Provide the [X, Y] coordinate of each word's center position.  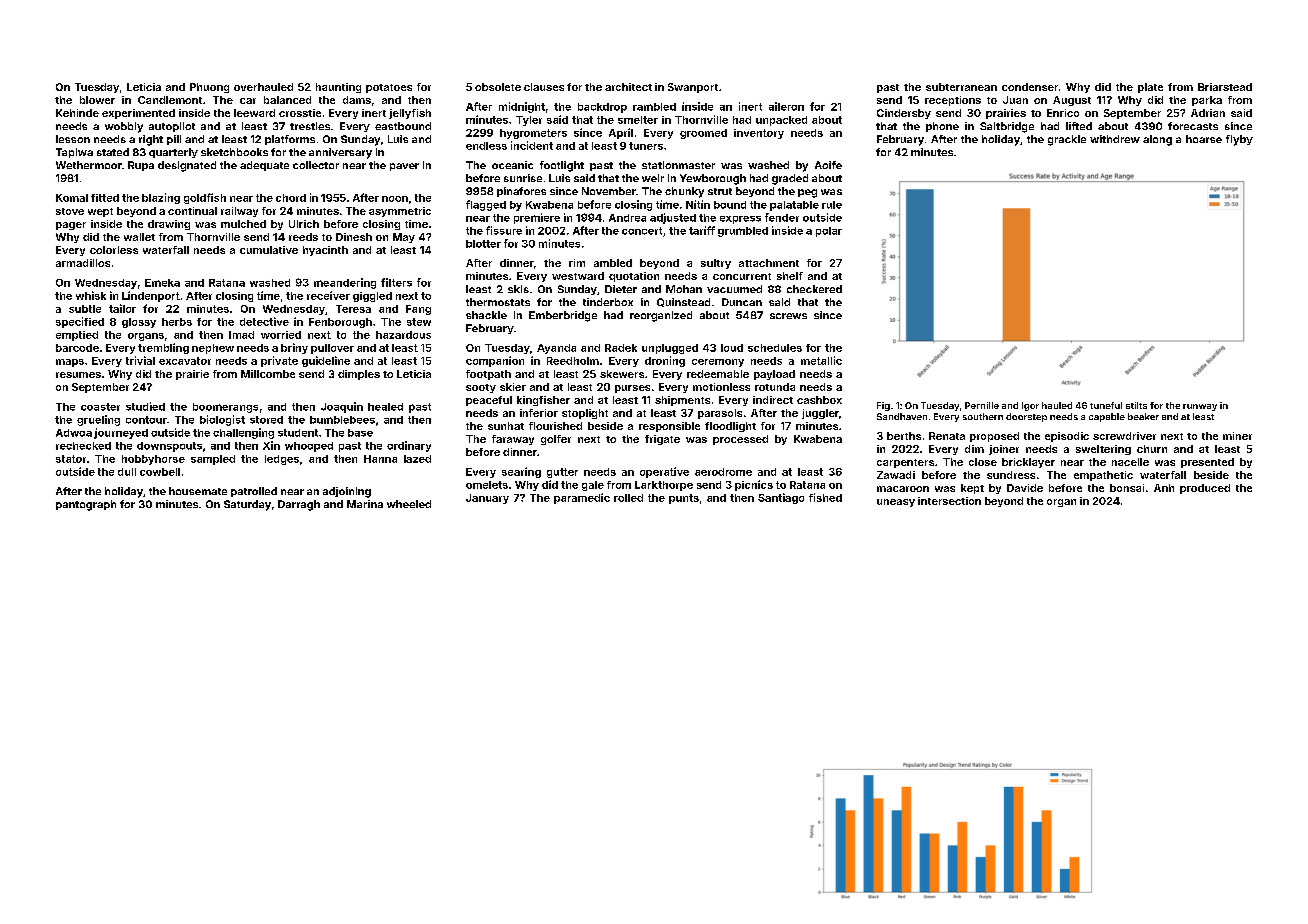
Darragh [299, 505]
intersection [949, 501]
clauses [544, 87]
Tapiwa [74, 153]
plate [1150, 88]
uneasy [896, 503]
